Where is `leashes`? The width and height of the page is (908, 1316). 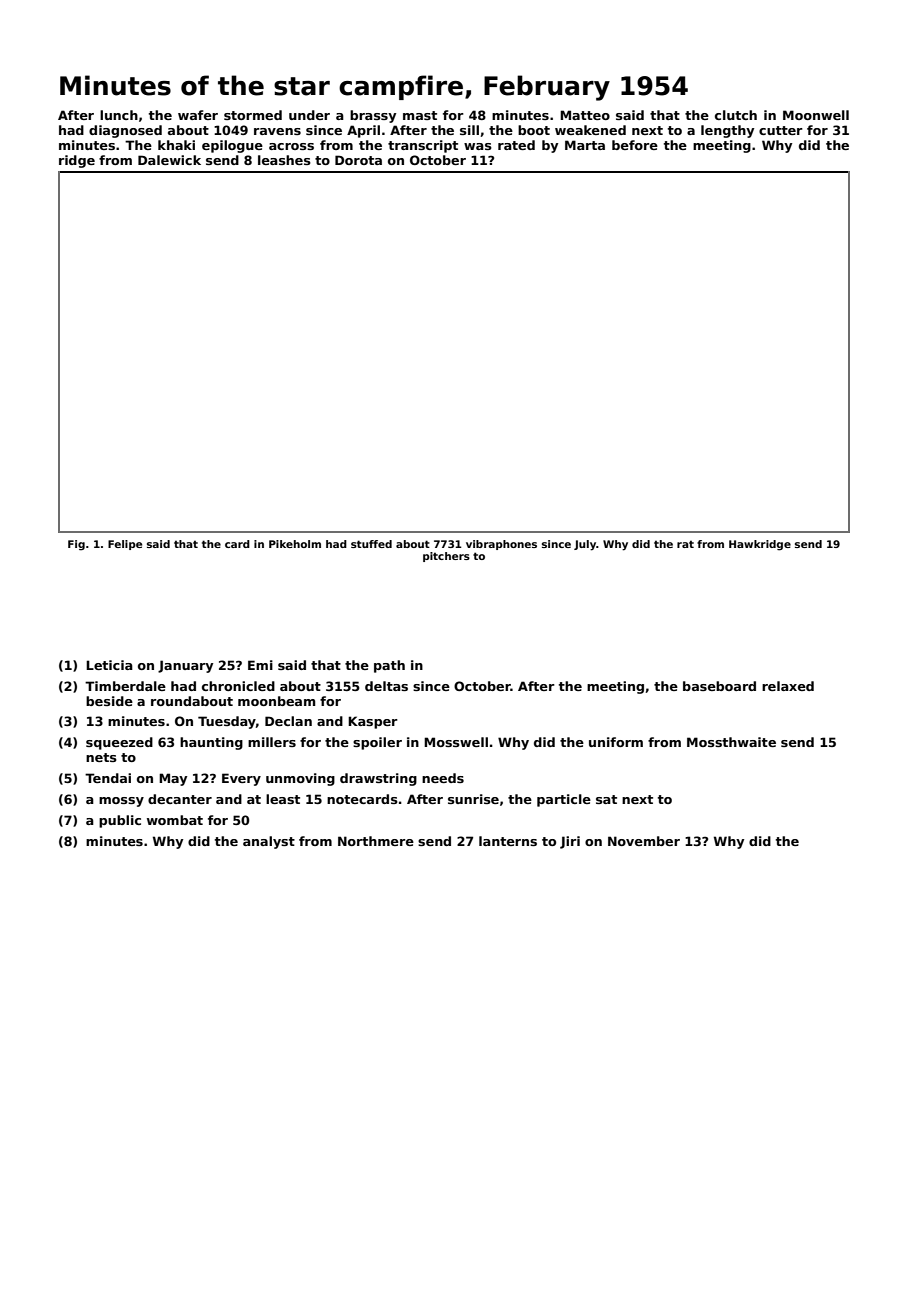
leashes is located at coordinates (284, 160).
